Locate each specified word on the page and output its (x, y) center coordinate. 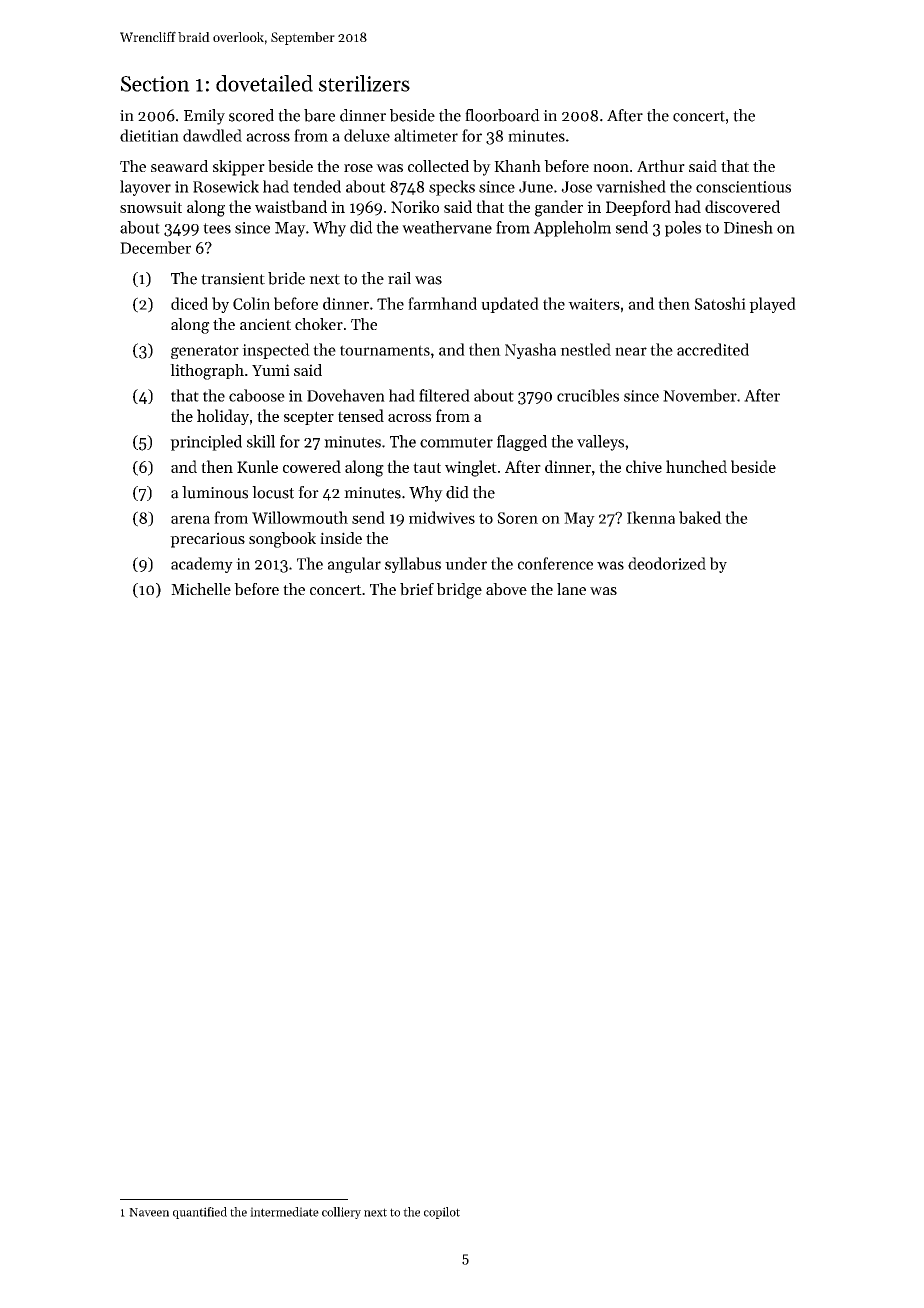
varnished (631, 186)
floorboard (502, 115)
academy (202, 565)
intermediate (284, 1212)
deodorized (667, 563)
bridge (459, 591)
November (700, 395)
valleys (600, 443)
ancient (265, 324)
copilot (442, 1213)
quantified (200, 1213)
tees (217, 228)
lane (571, 589)
